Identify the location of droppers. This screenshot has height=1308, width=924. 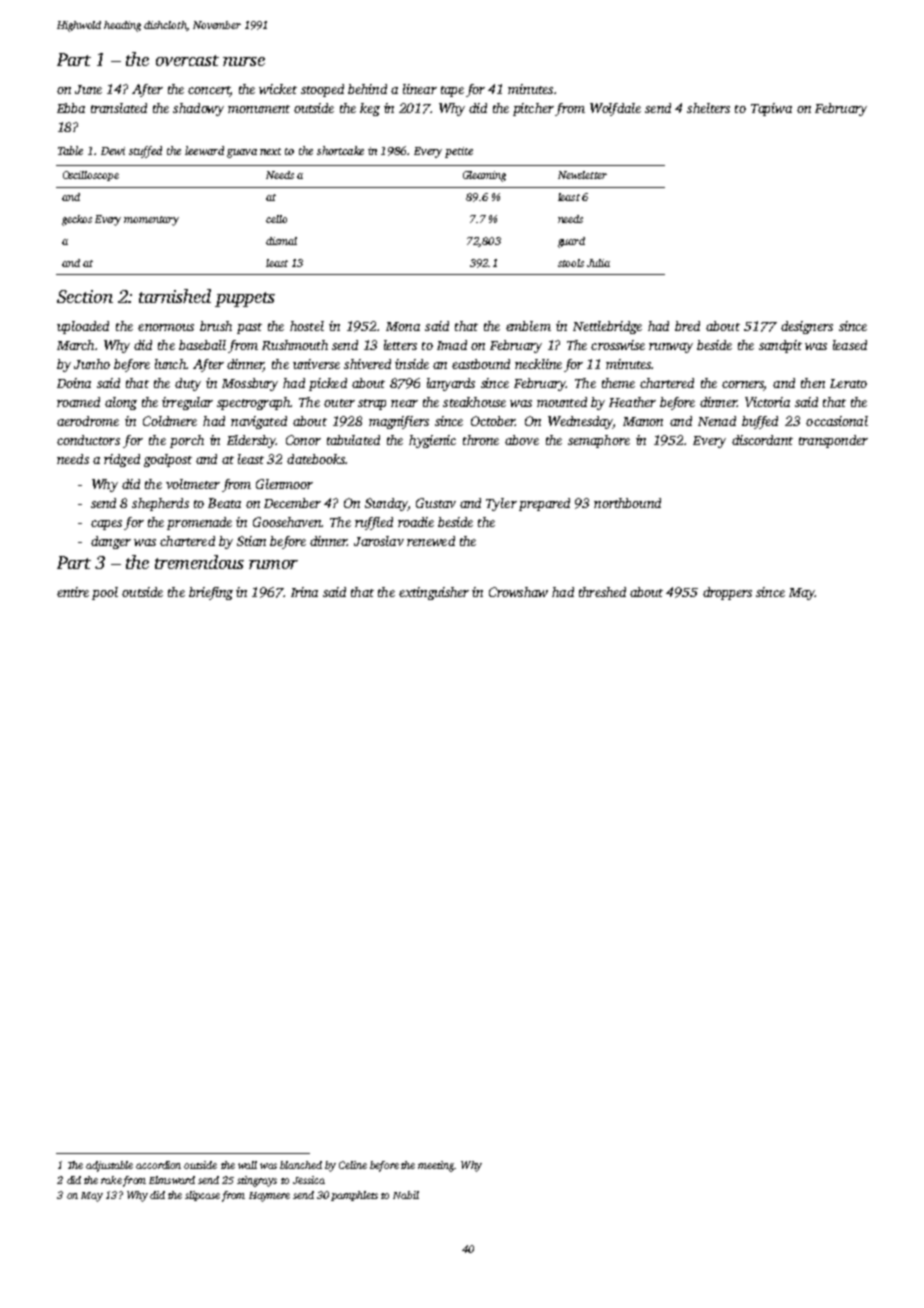
(727, 593).
